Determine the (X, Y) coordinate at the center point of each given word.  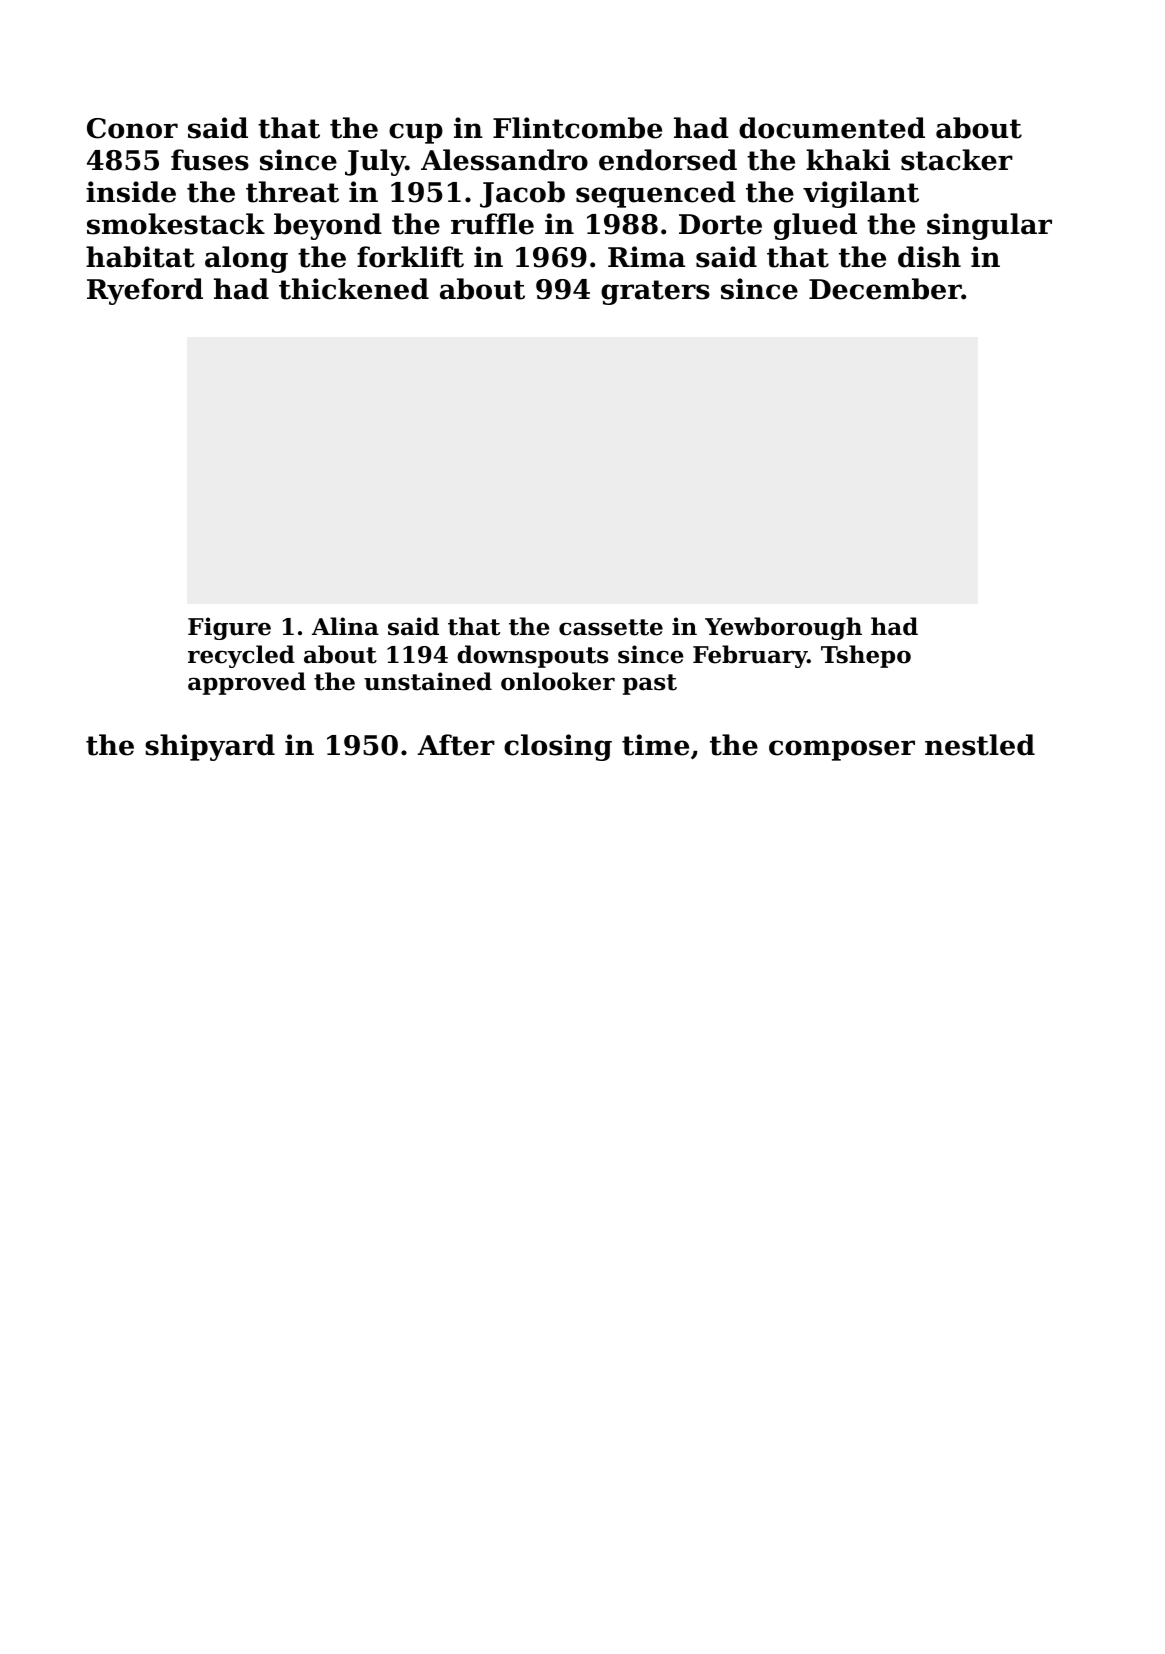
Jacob (522, 194)
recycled (241, 656)
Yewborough (783, 628)
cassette (611, 627)
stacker (957, 160)
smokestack (176, 224)
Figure (229, 628)
